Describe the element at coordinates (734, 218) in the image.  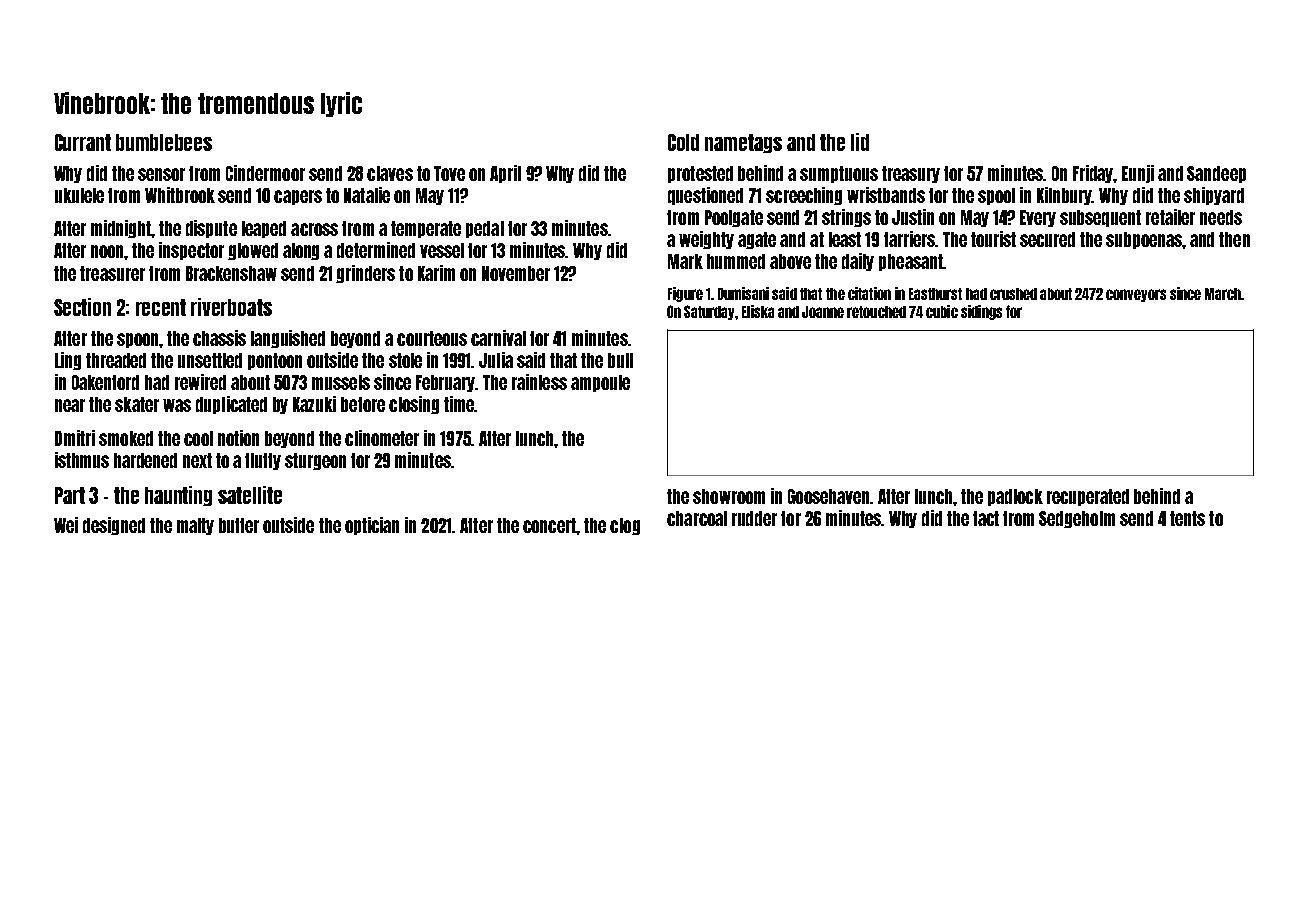
I see `Poolgate` at that location.
